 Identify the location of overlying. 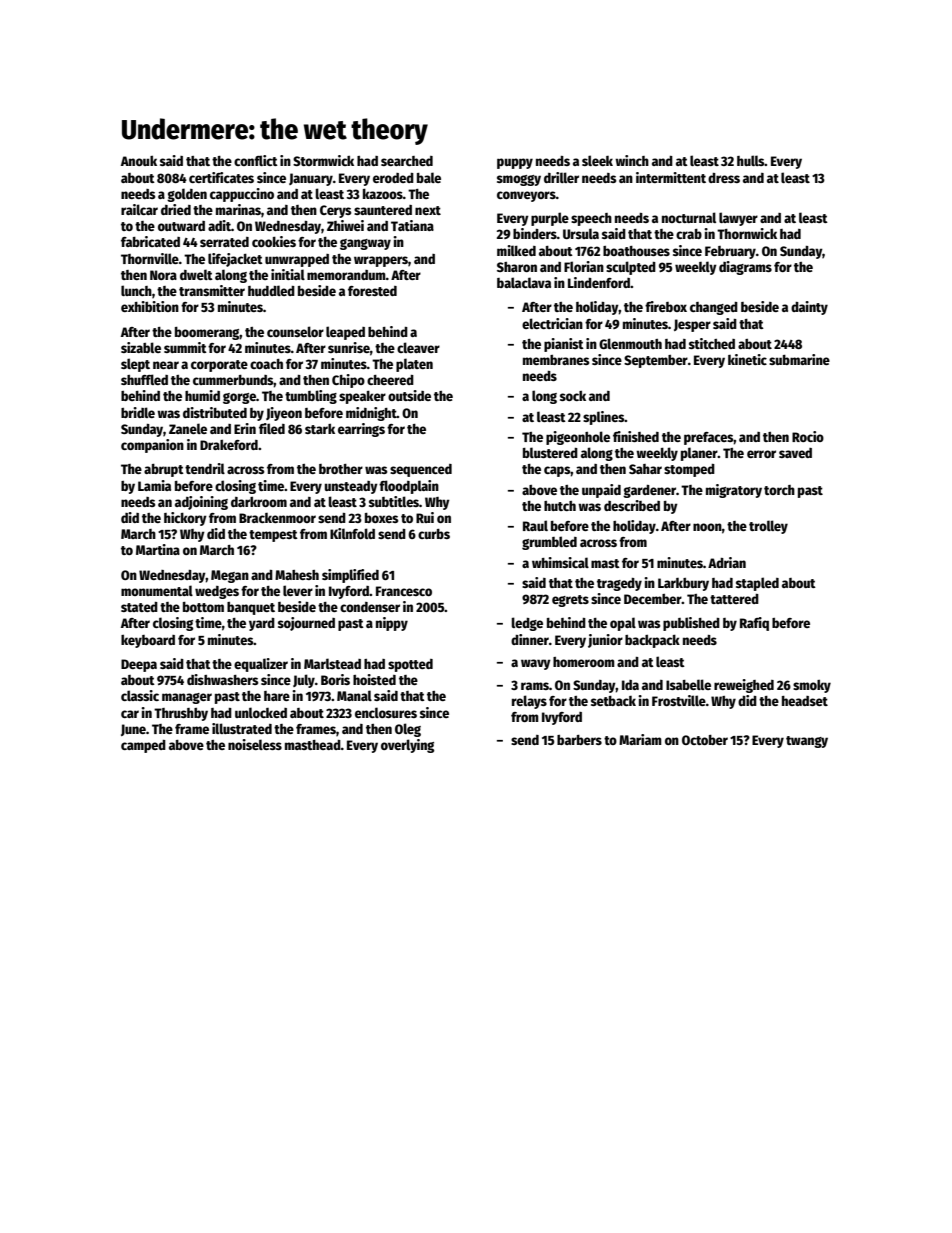
(407, 746).
